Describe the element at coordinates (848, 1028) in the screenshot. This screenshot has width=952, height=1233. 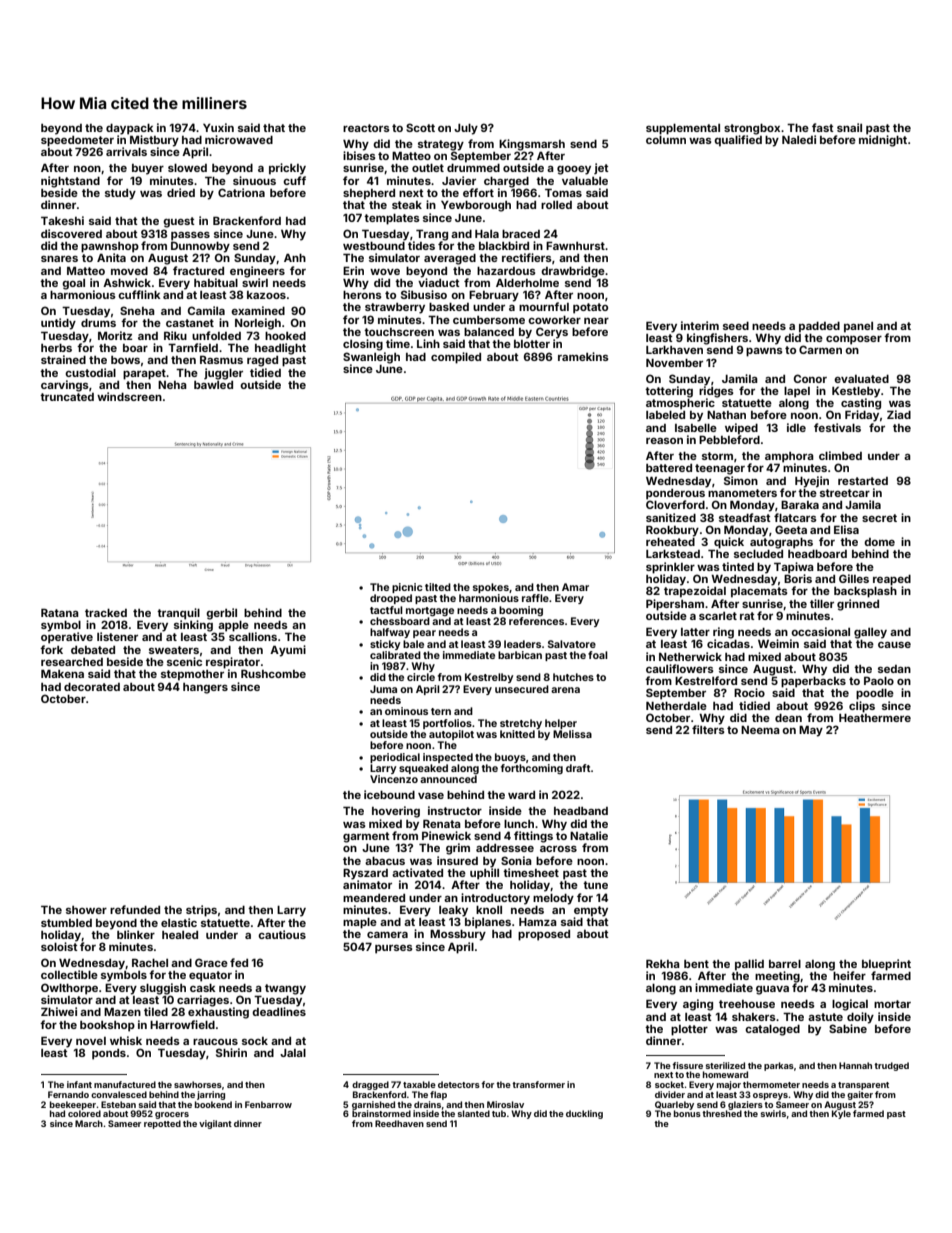
I see `Sabine` at that location.
